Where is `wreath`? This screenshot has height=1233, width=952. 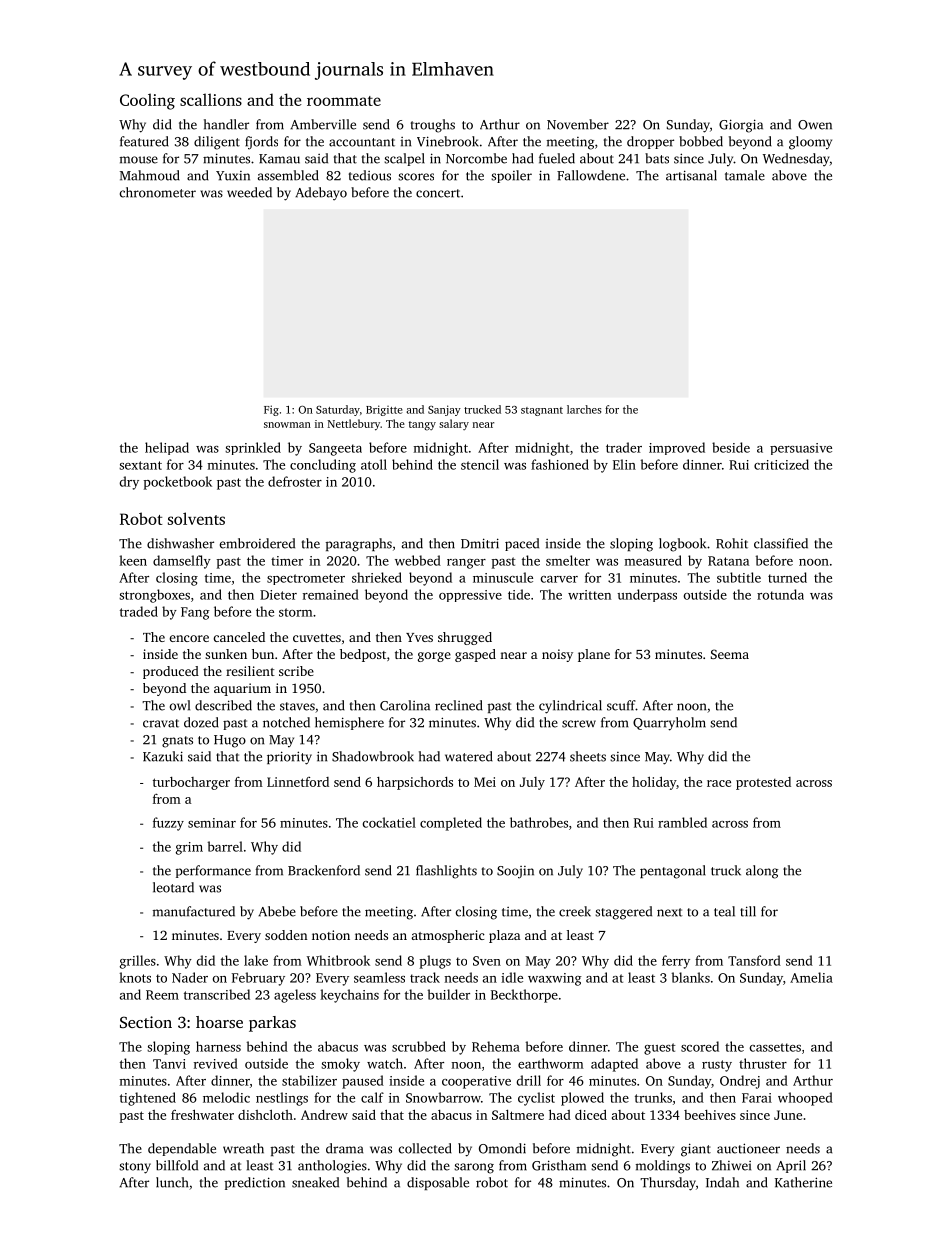
wreath is located at coordinates (243, 1148).
